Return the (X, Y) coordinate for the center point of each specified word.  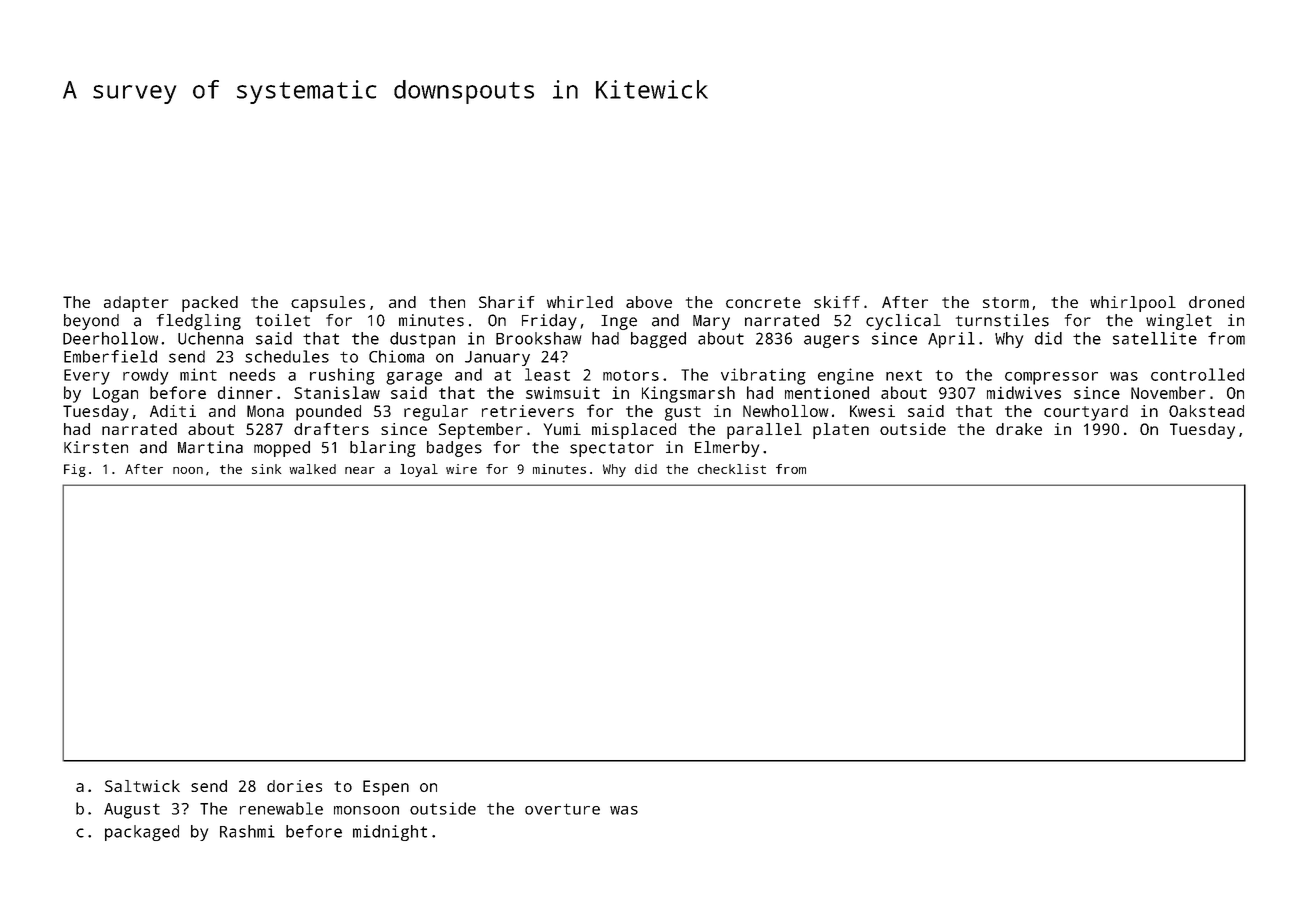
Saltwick (142, 786)
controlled (1197, 374)
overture (562, 809)
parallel (764, 431)
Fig (75, 470)
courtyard (1086, 413)
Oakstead (1206, 411)
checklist (732, 469)
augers (831, 341)
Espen (386, 788)
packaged (142, 833)
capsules (328, 304)
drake (1019, 429)
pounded (328, 413)
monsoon (366, 810)
